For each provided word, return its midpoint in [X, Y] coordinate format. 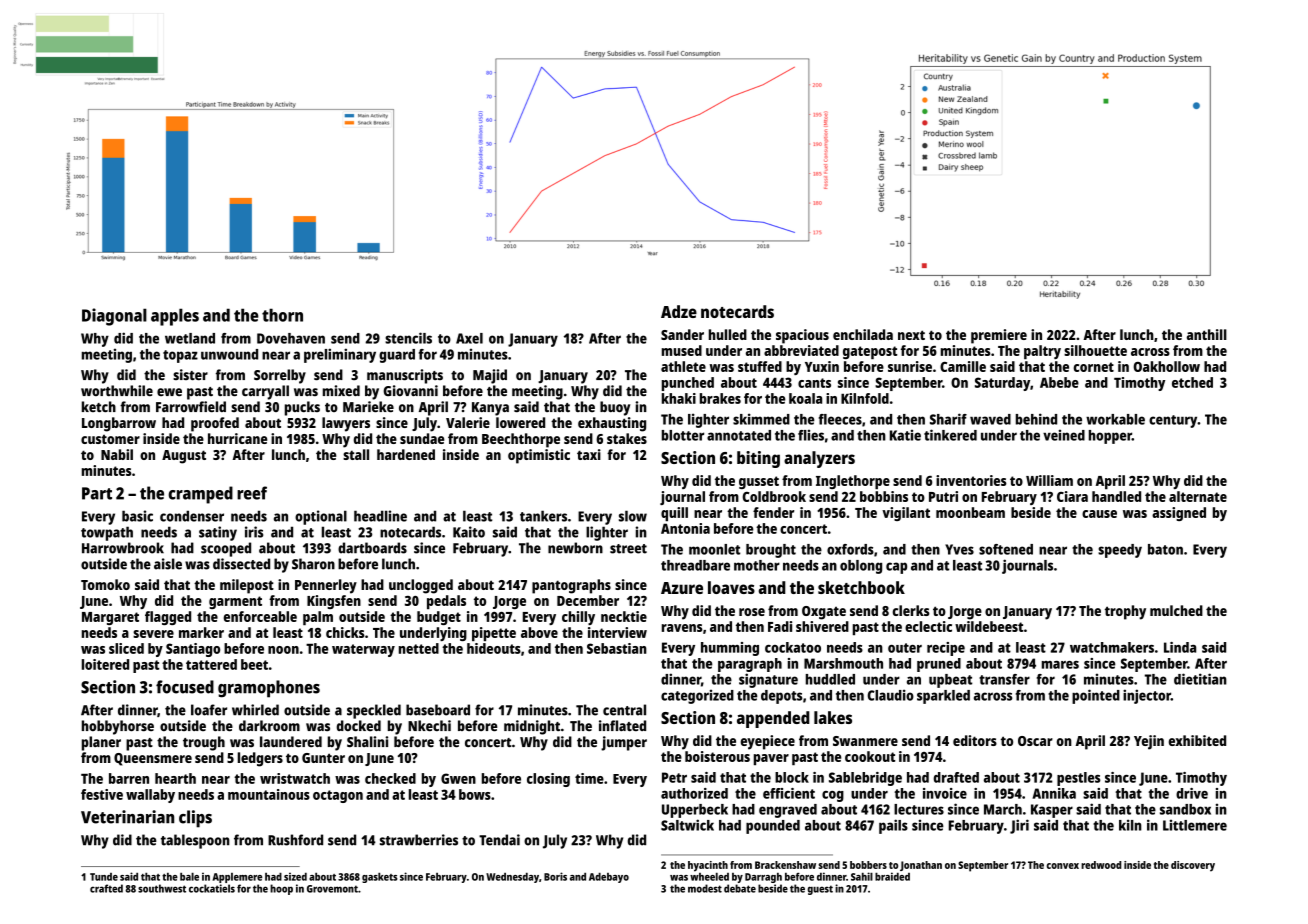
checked [390, 778]
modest [705, 888]
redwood [1101, 865]
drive [1192, 793]
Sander [682, 334]
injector [1147, 696]
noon [283, 650]
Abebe [1059, 382]
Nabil [117, 454]
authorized [694, 793]
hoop [281, 889]
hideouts [494, 648]
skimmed [761, 419]
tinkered [950, 435]
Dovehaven [291, 338]
